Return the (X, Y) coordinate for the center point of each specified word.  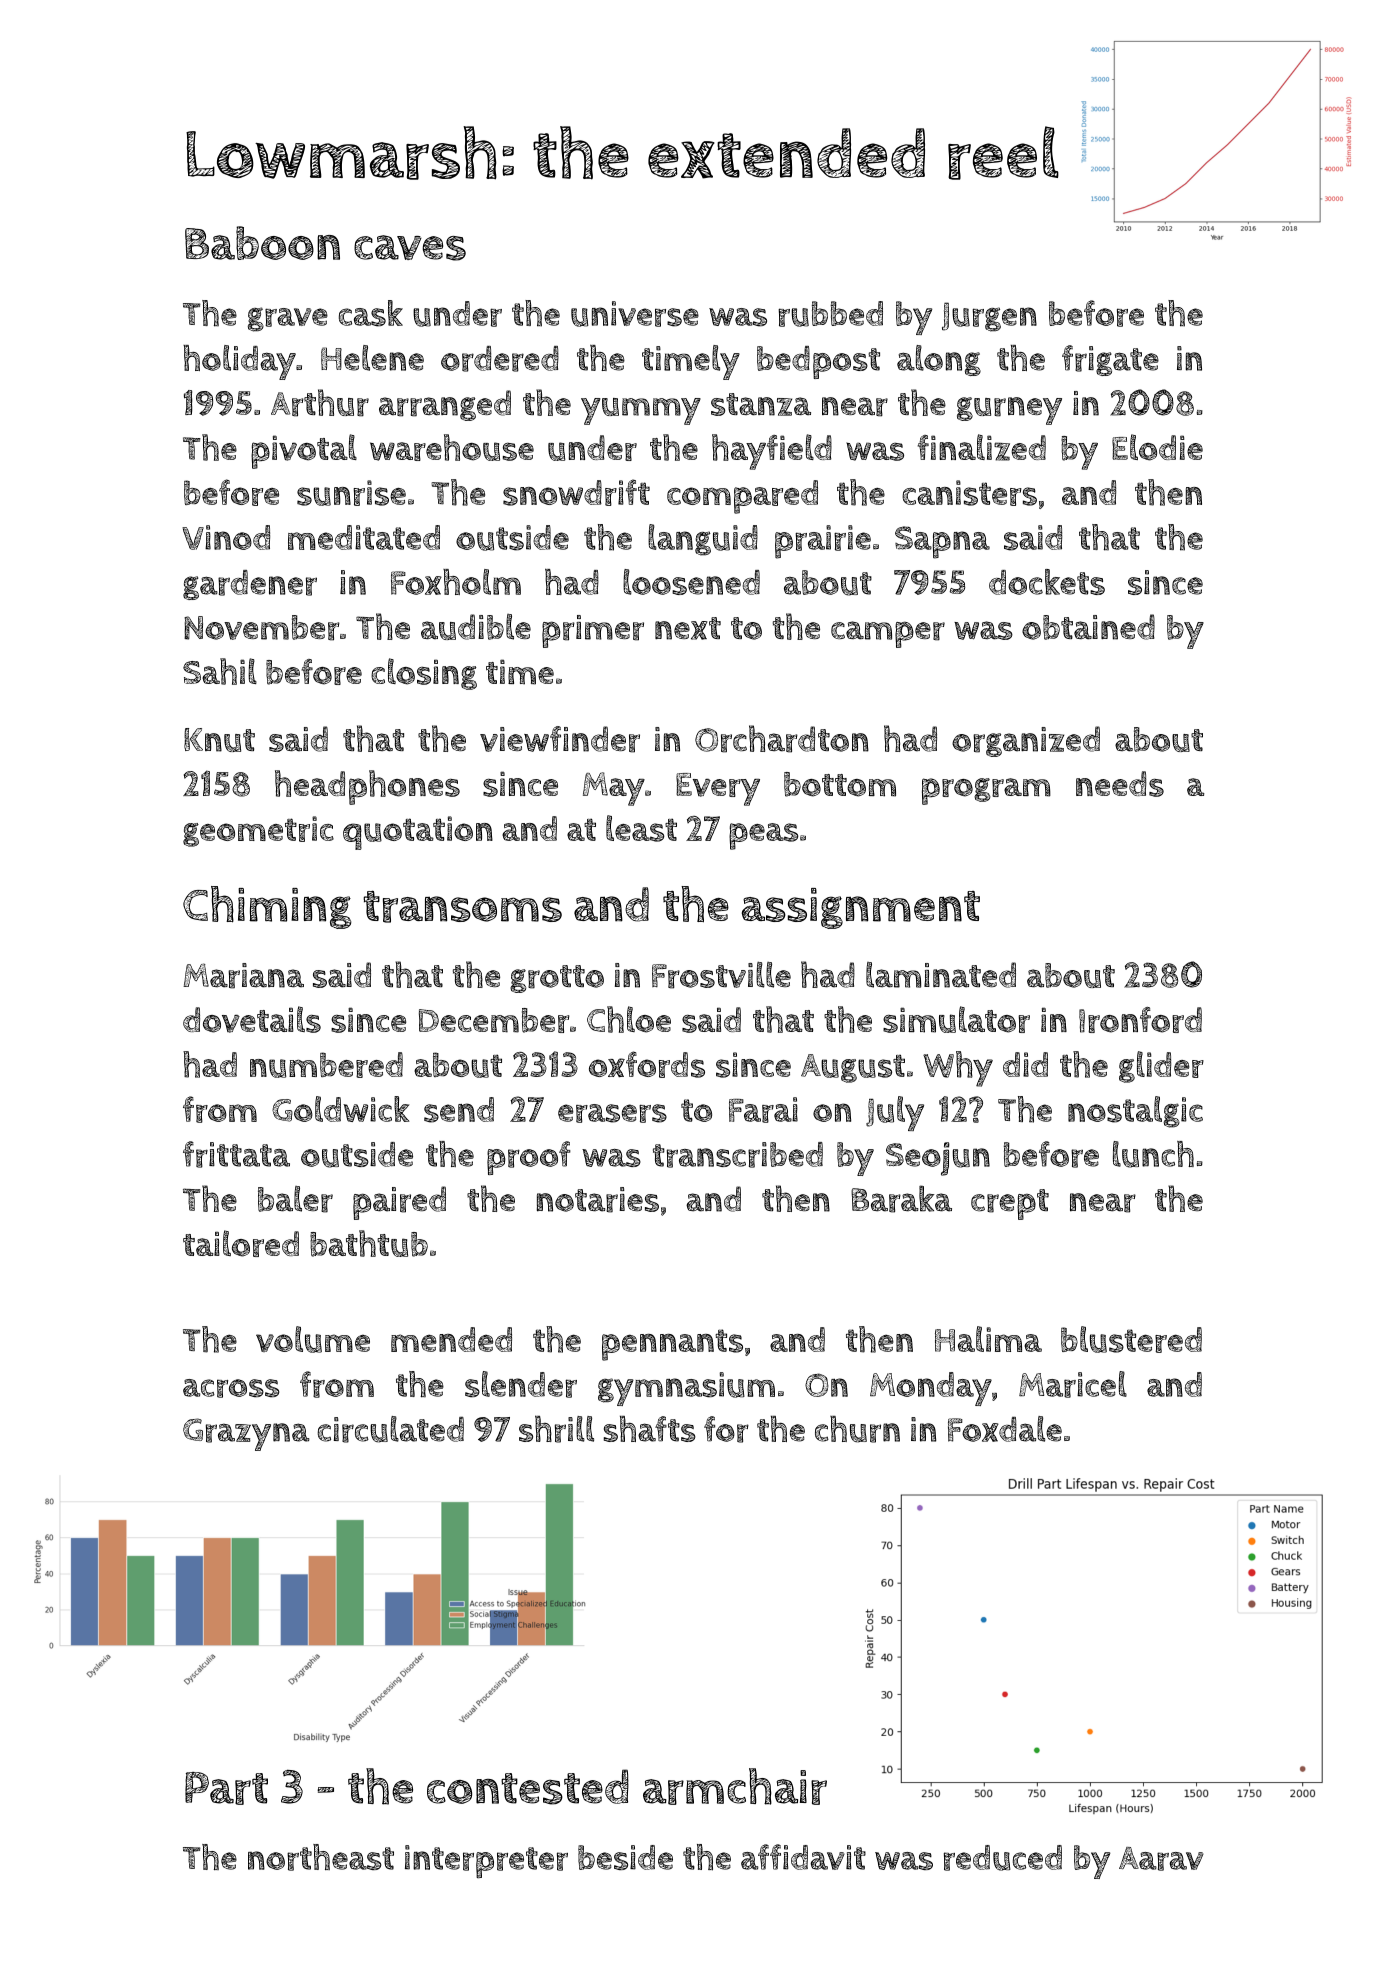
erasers (612, 1113)
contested (528, 1787)
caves (410, 248)
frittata (236, 1154)
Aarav (1161, 1859)
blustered (1131, 1339)
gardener (250, 585)
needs (1120, 784)
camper (888, 634)
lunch (1153, 1154)
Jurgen (989, 317)
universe (635, 314)
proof (529, 1158)
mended (451, 1339)
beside (625, 1857)
